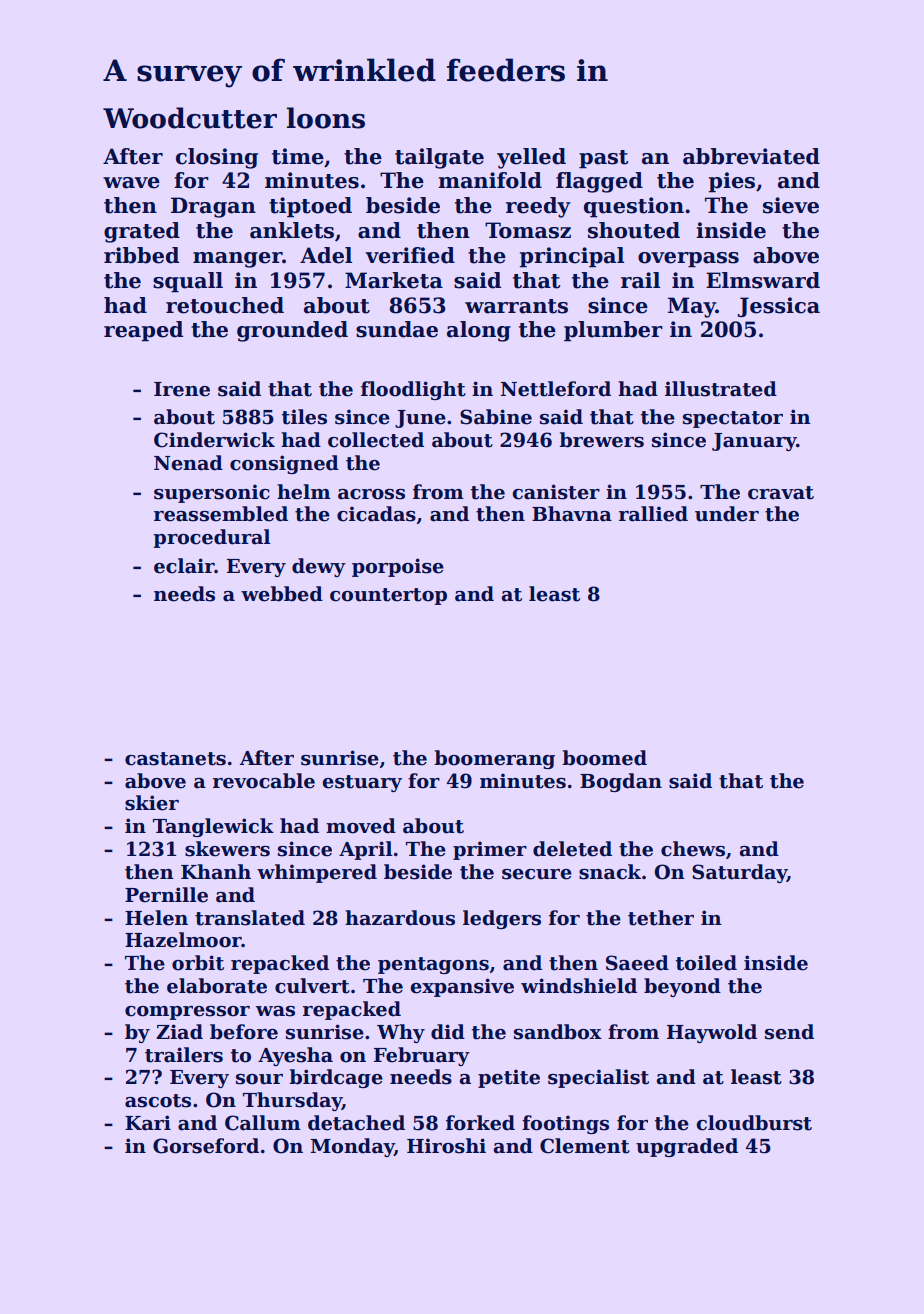 The image size is (924, 1314). I want to click on eclair, so click(184, 566).
